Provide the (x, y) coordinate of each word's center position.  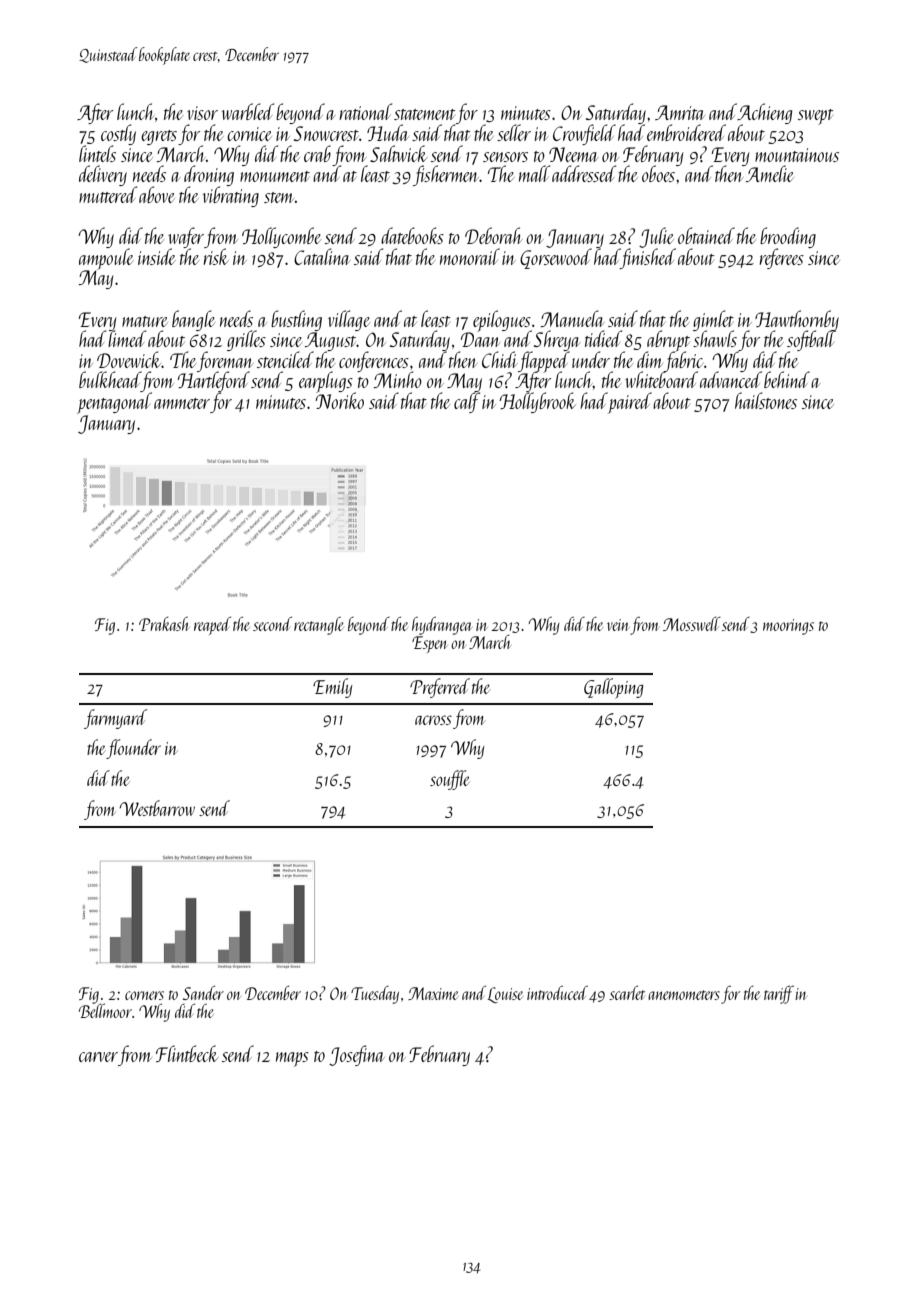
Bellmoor (105, 1011)
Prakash (164, 624)
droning (209, 175)
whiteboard (661, 380)
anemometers (684, 995)
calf (467, 403)
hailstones (766, 400)
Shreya (557, 340)
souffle (449, 780)
